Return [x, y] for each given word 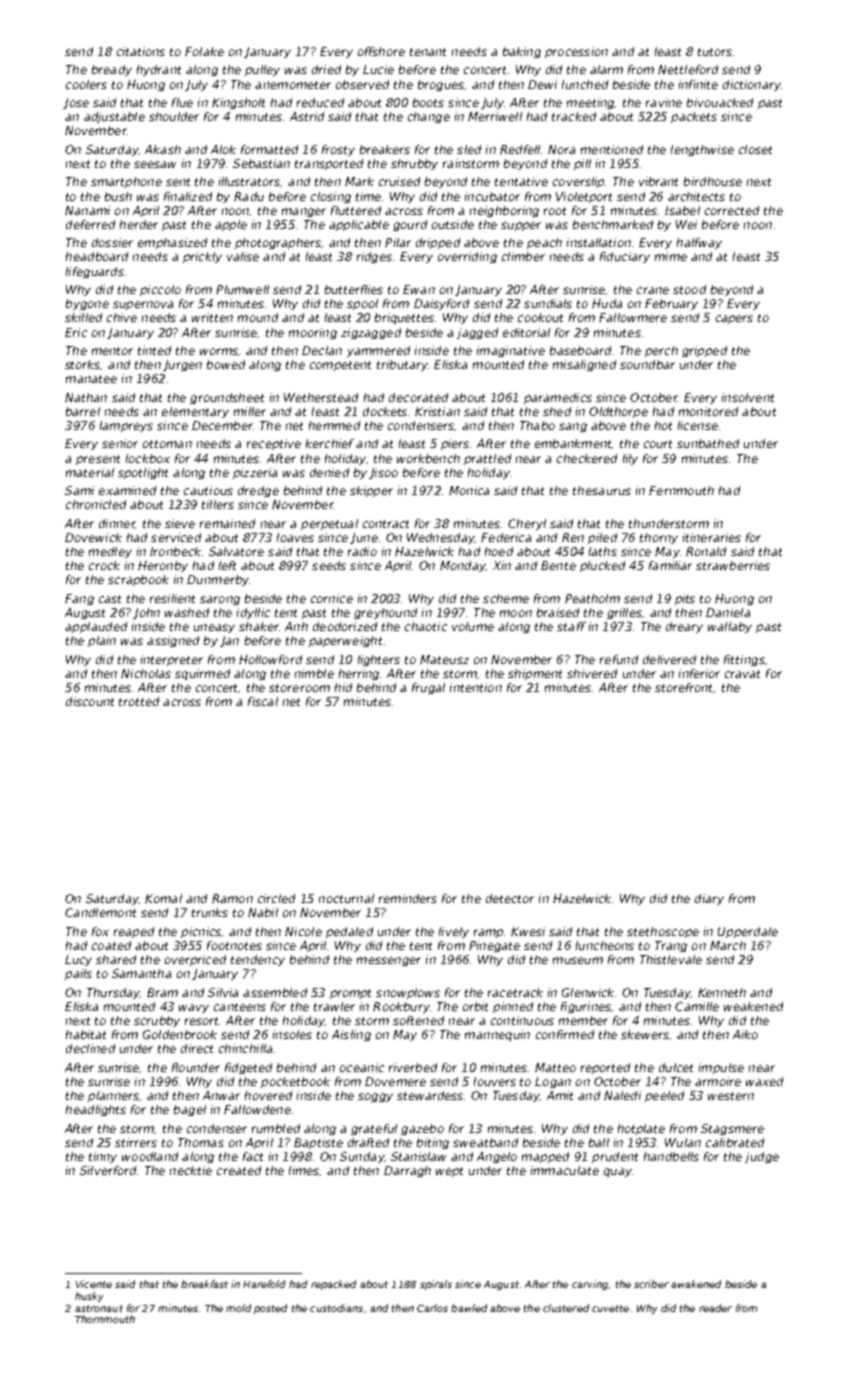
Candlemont [100, 912]
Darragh [407, 1171]
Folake [204, 51]
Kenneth [722, 992]
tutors [715, 52]
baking [522, 52]
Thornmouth [105, 1319]
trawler [334, 1006]
